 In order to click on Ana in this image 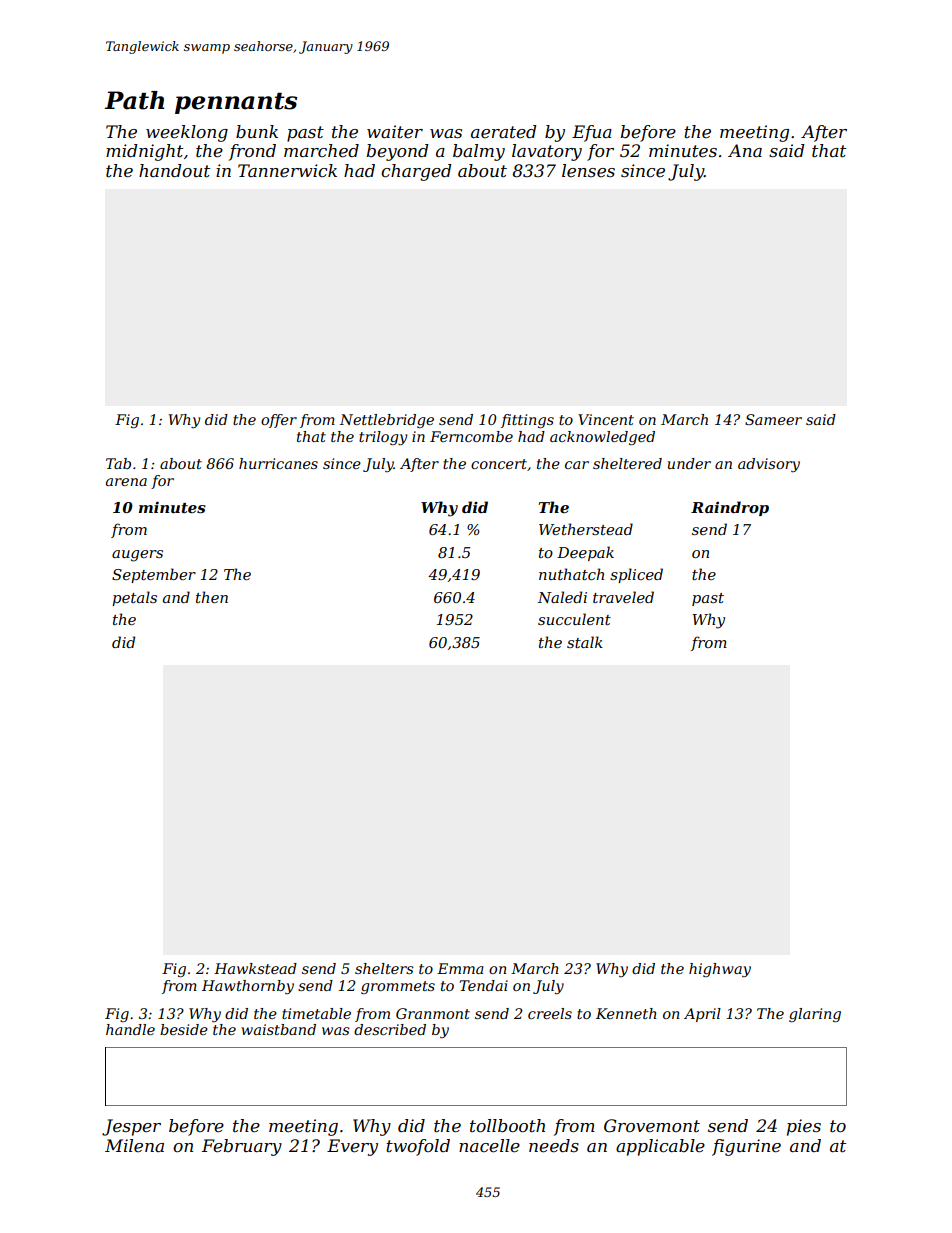, I will do `click(745, 150)`.
